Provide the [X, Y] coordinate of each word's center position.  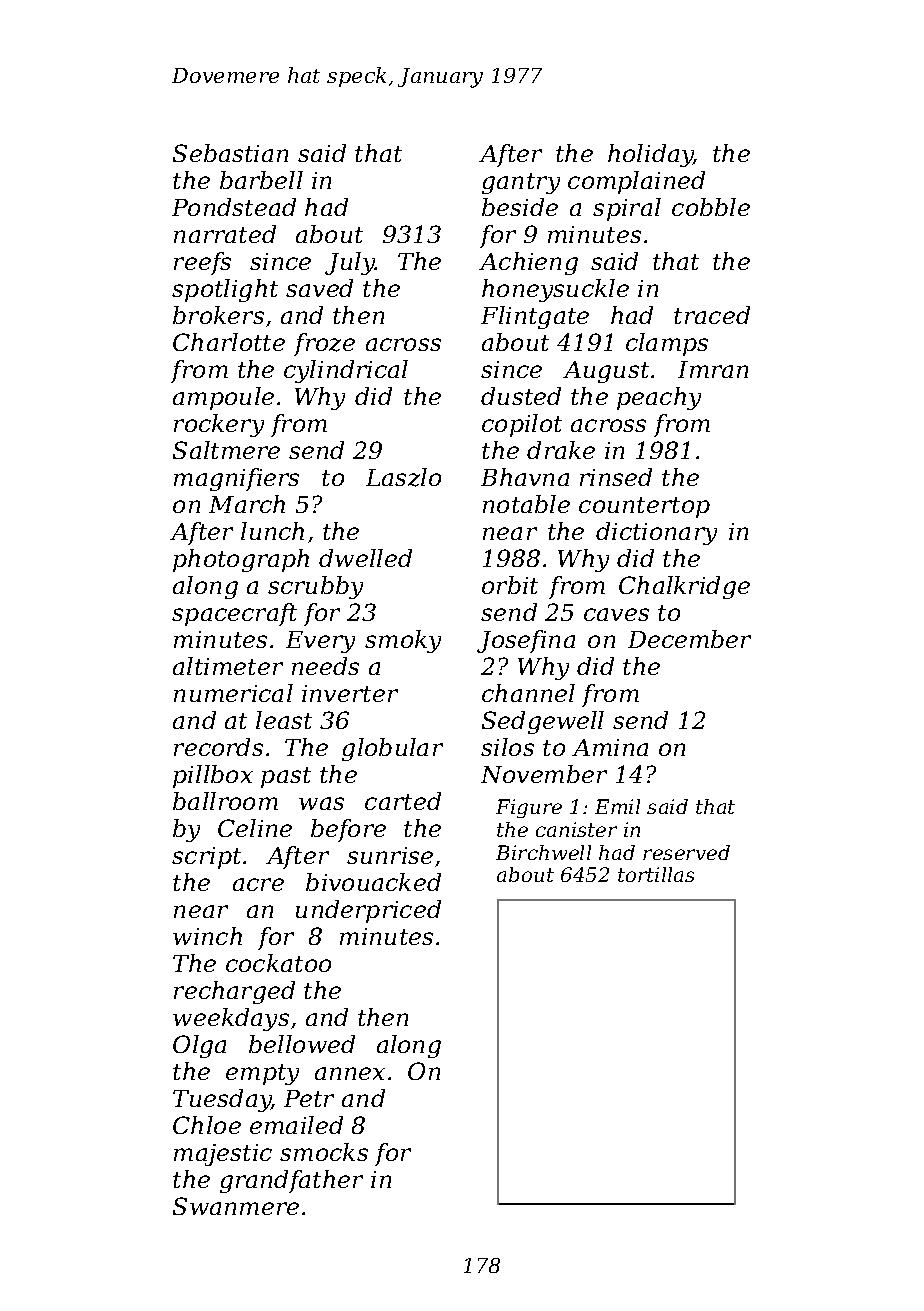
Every [320, 642]
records [218, 747]
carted [403, 801]
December [689, 639]
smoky [403, 641]
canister [576, 829]
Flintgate [535, 317]
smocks [324, 1152]
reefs [202, 263]
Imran [713, 369]
